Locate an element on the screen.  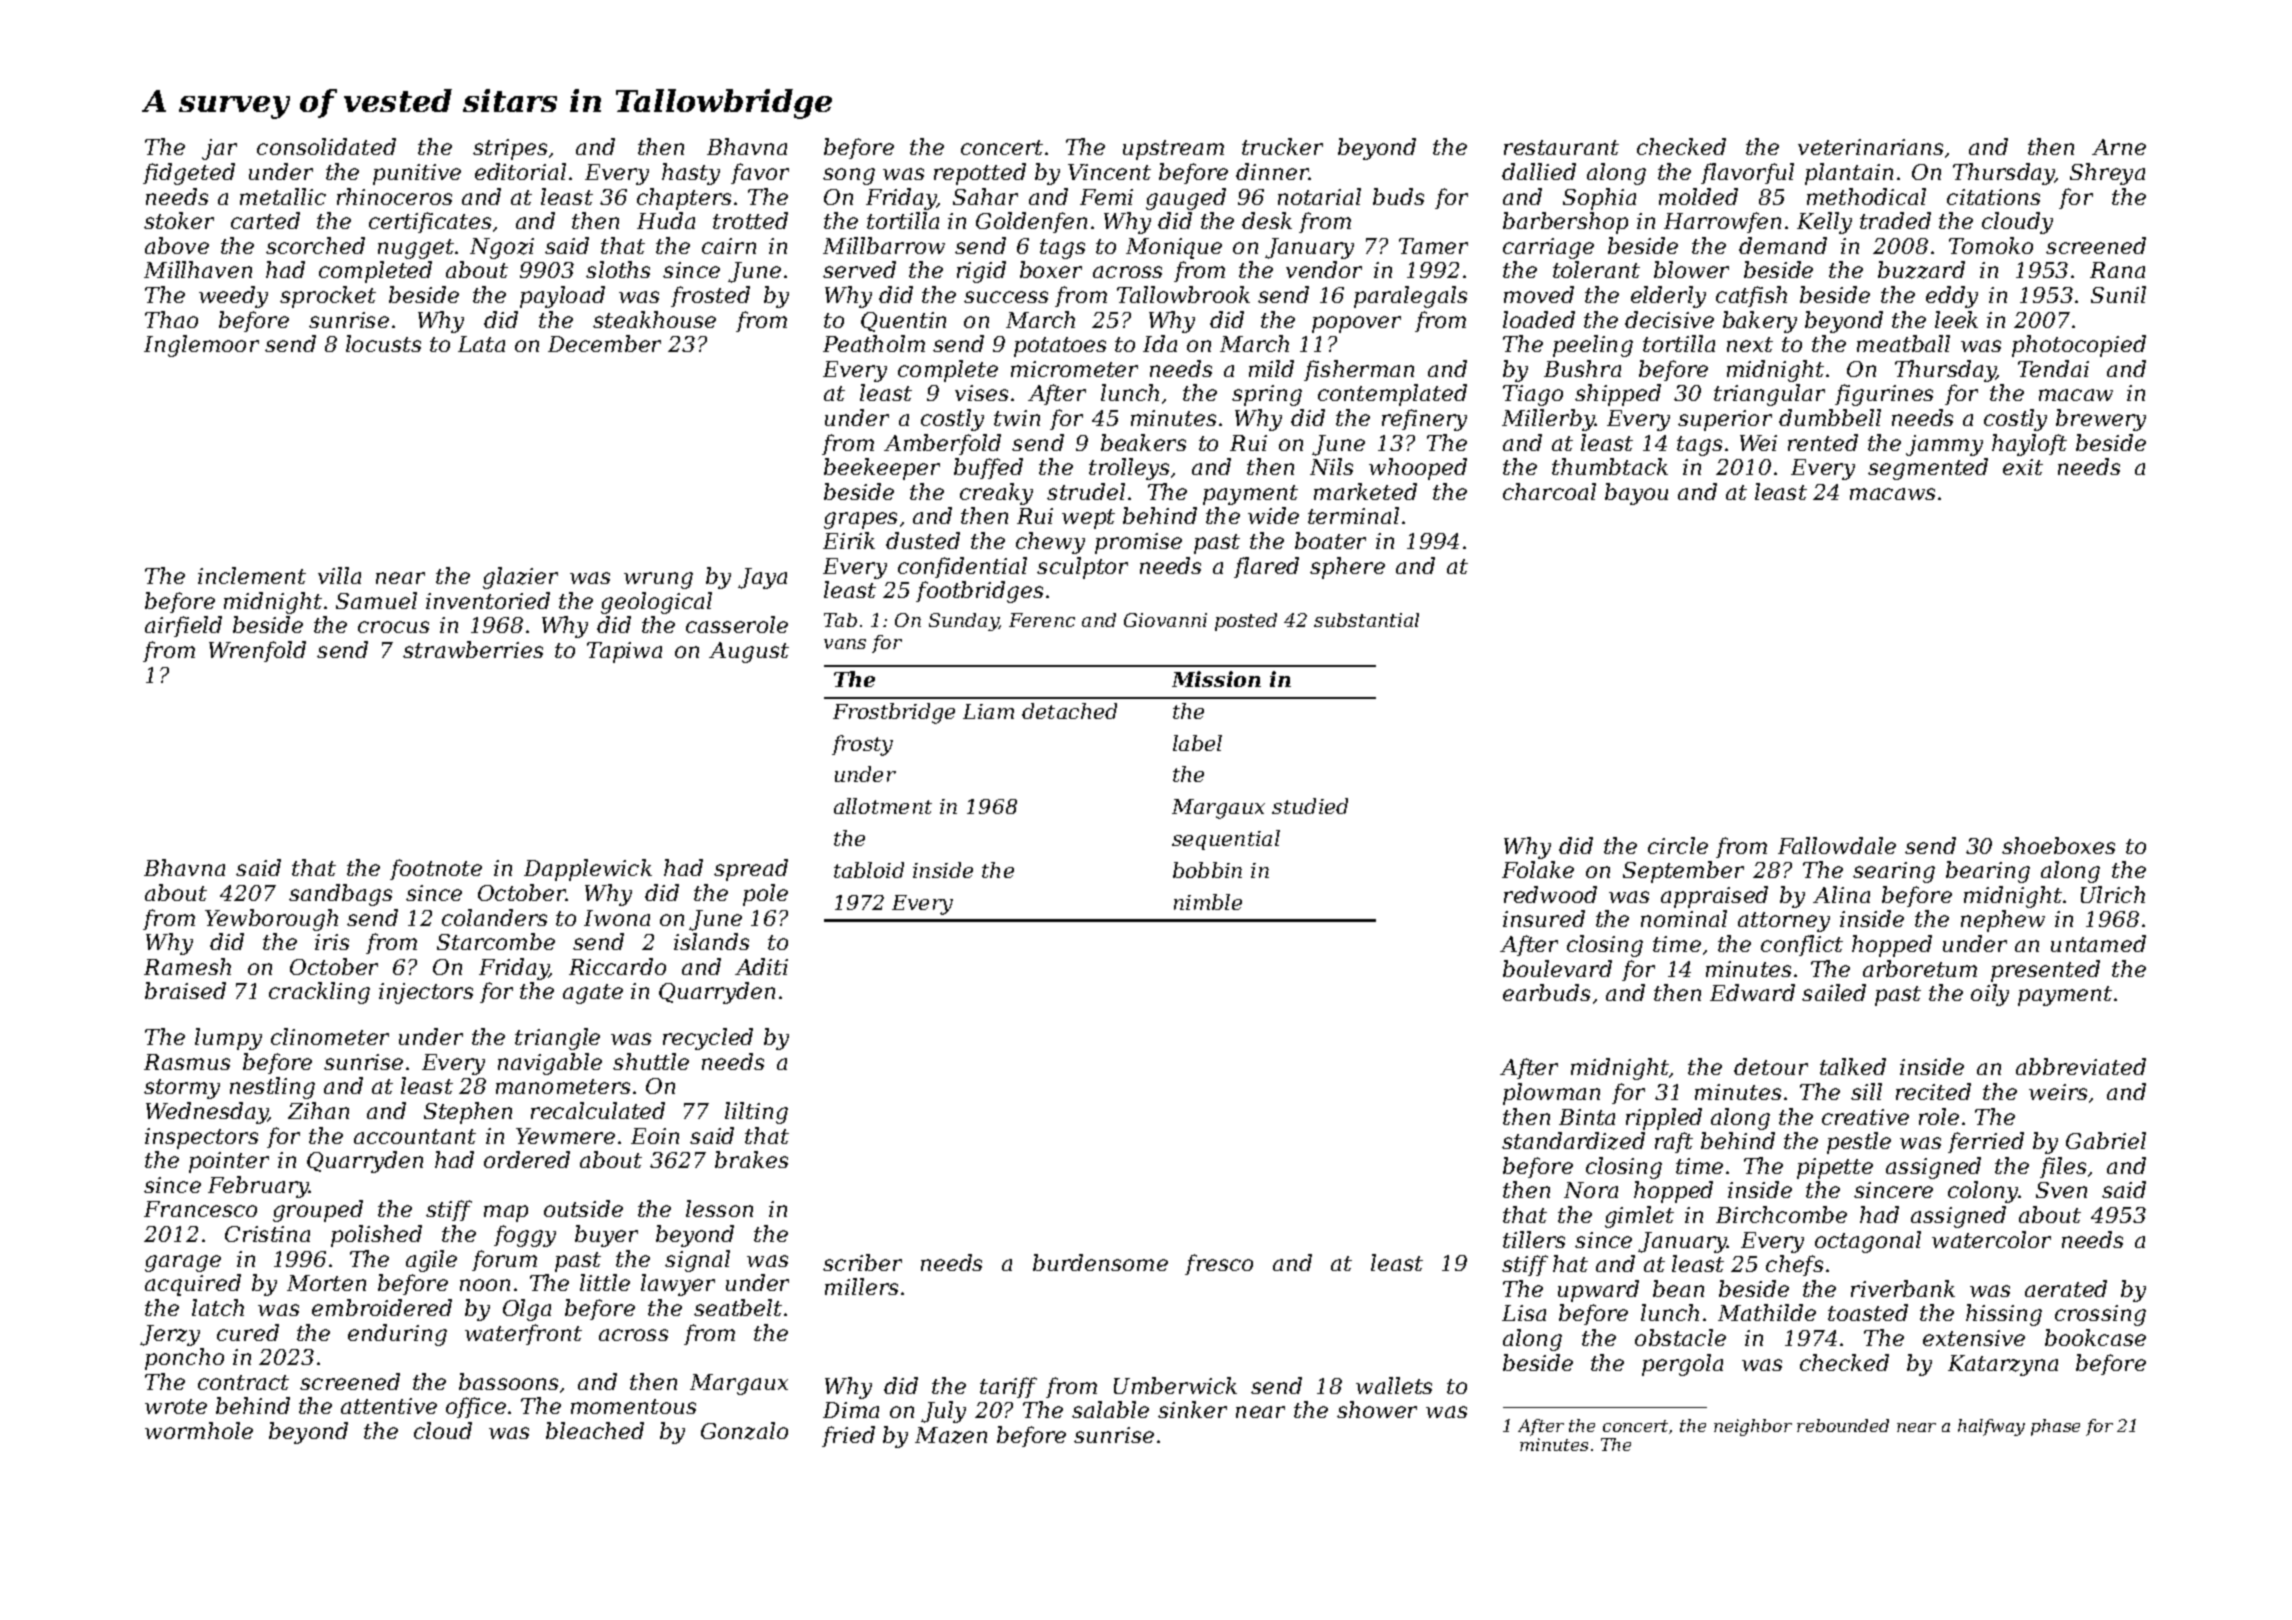
Aditi is located at coordinates (761, 966).
